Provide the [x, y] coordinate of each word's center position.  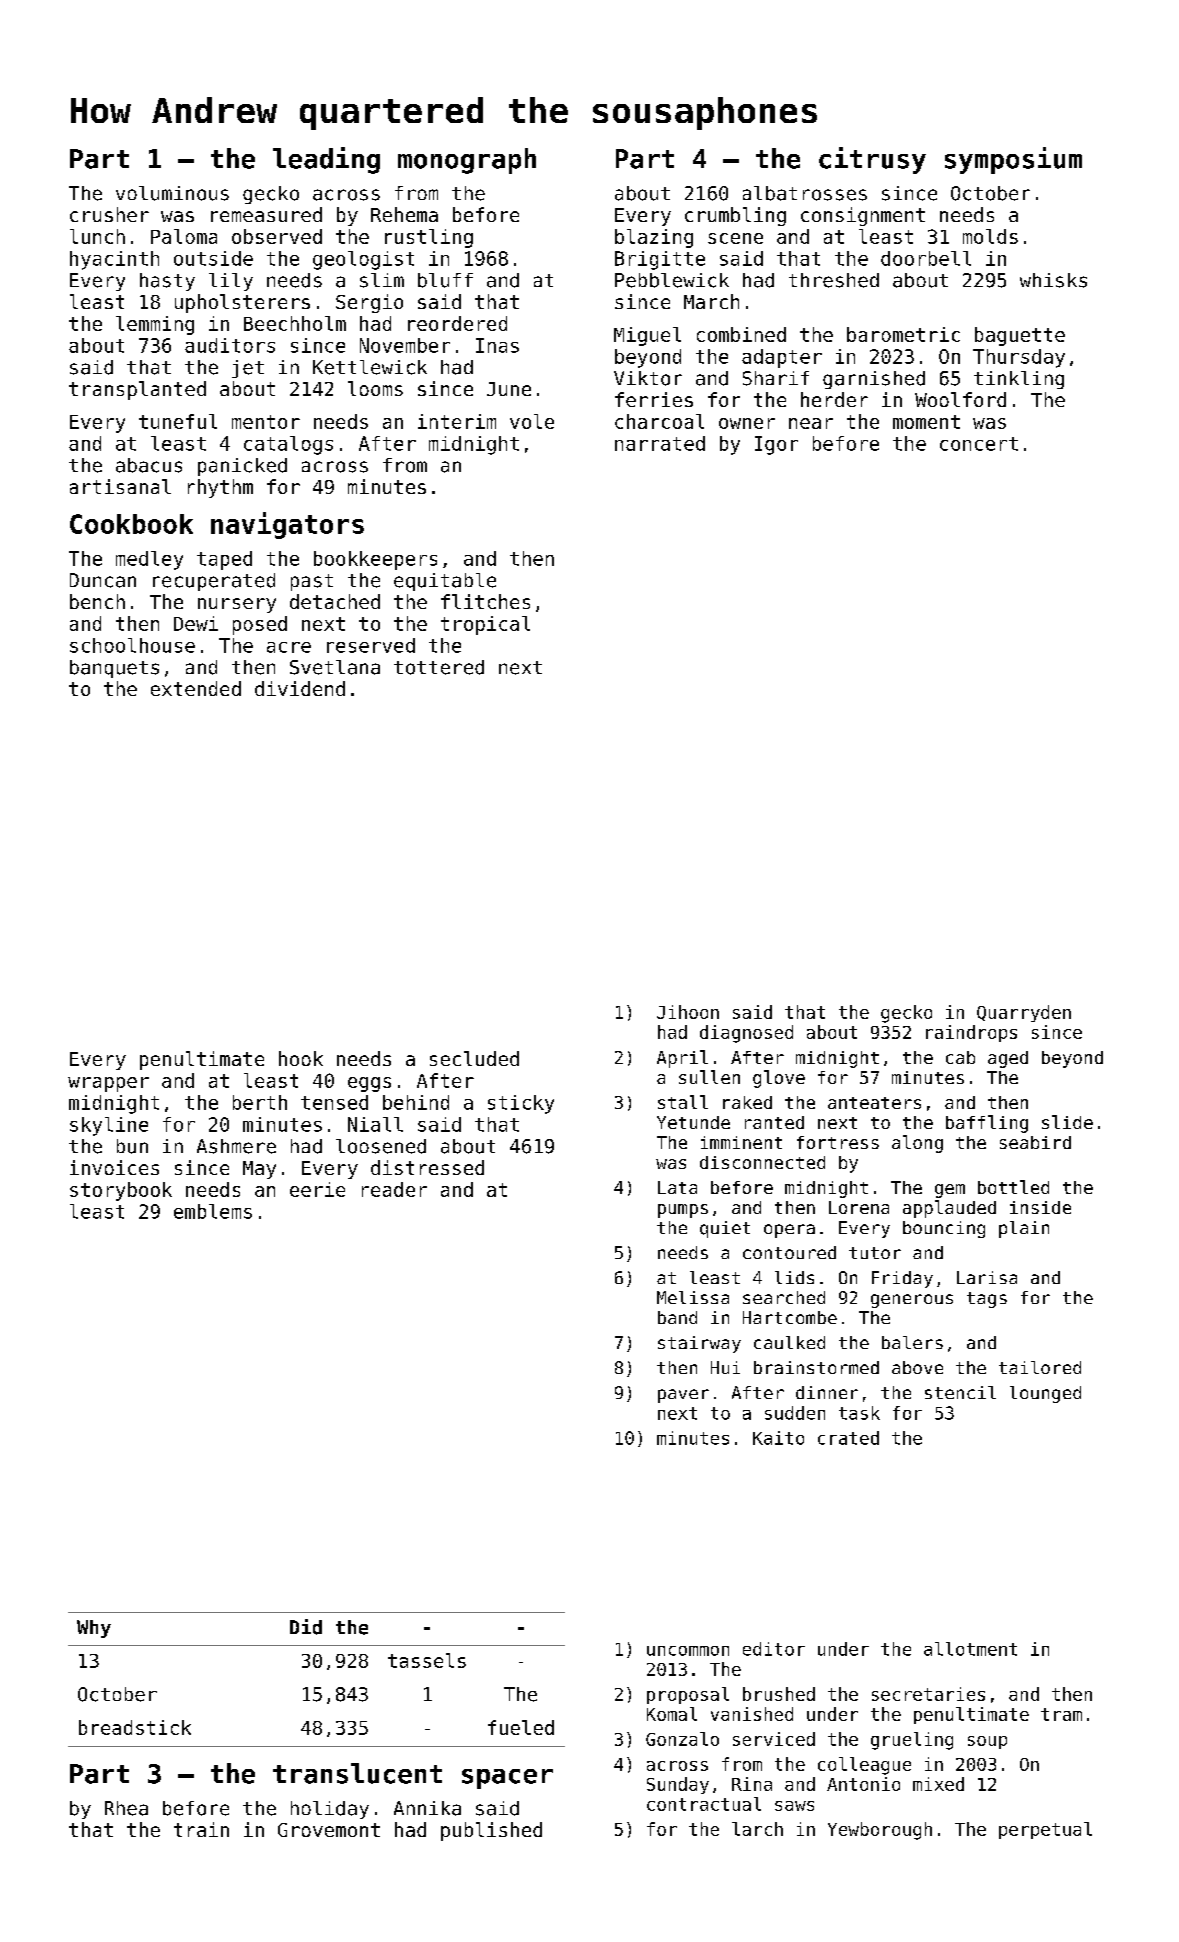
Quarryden [1024, 1013]
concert [979, 444]
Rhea [126, 1808]
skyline [109, 1126]
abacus [149, 465]
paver [683, 1396]
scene [735, 238]
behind [416, 1102]
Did [306, 1627]
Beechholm [295, 323]
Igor [776, 445]
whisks [1053, 280]
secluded [474, 1058]
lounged [1045, 1394]
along [917, 1144]
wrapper [108, 1084]
